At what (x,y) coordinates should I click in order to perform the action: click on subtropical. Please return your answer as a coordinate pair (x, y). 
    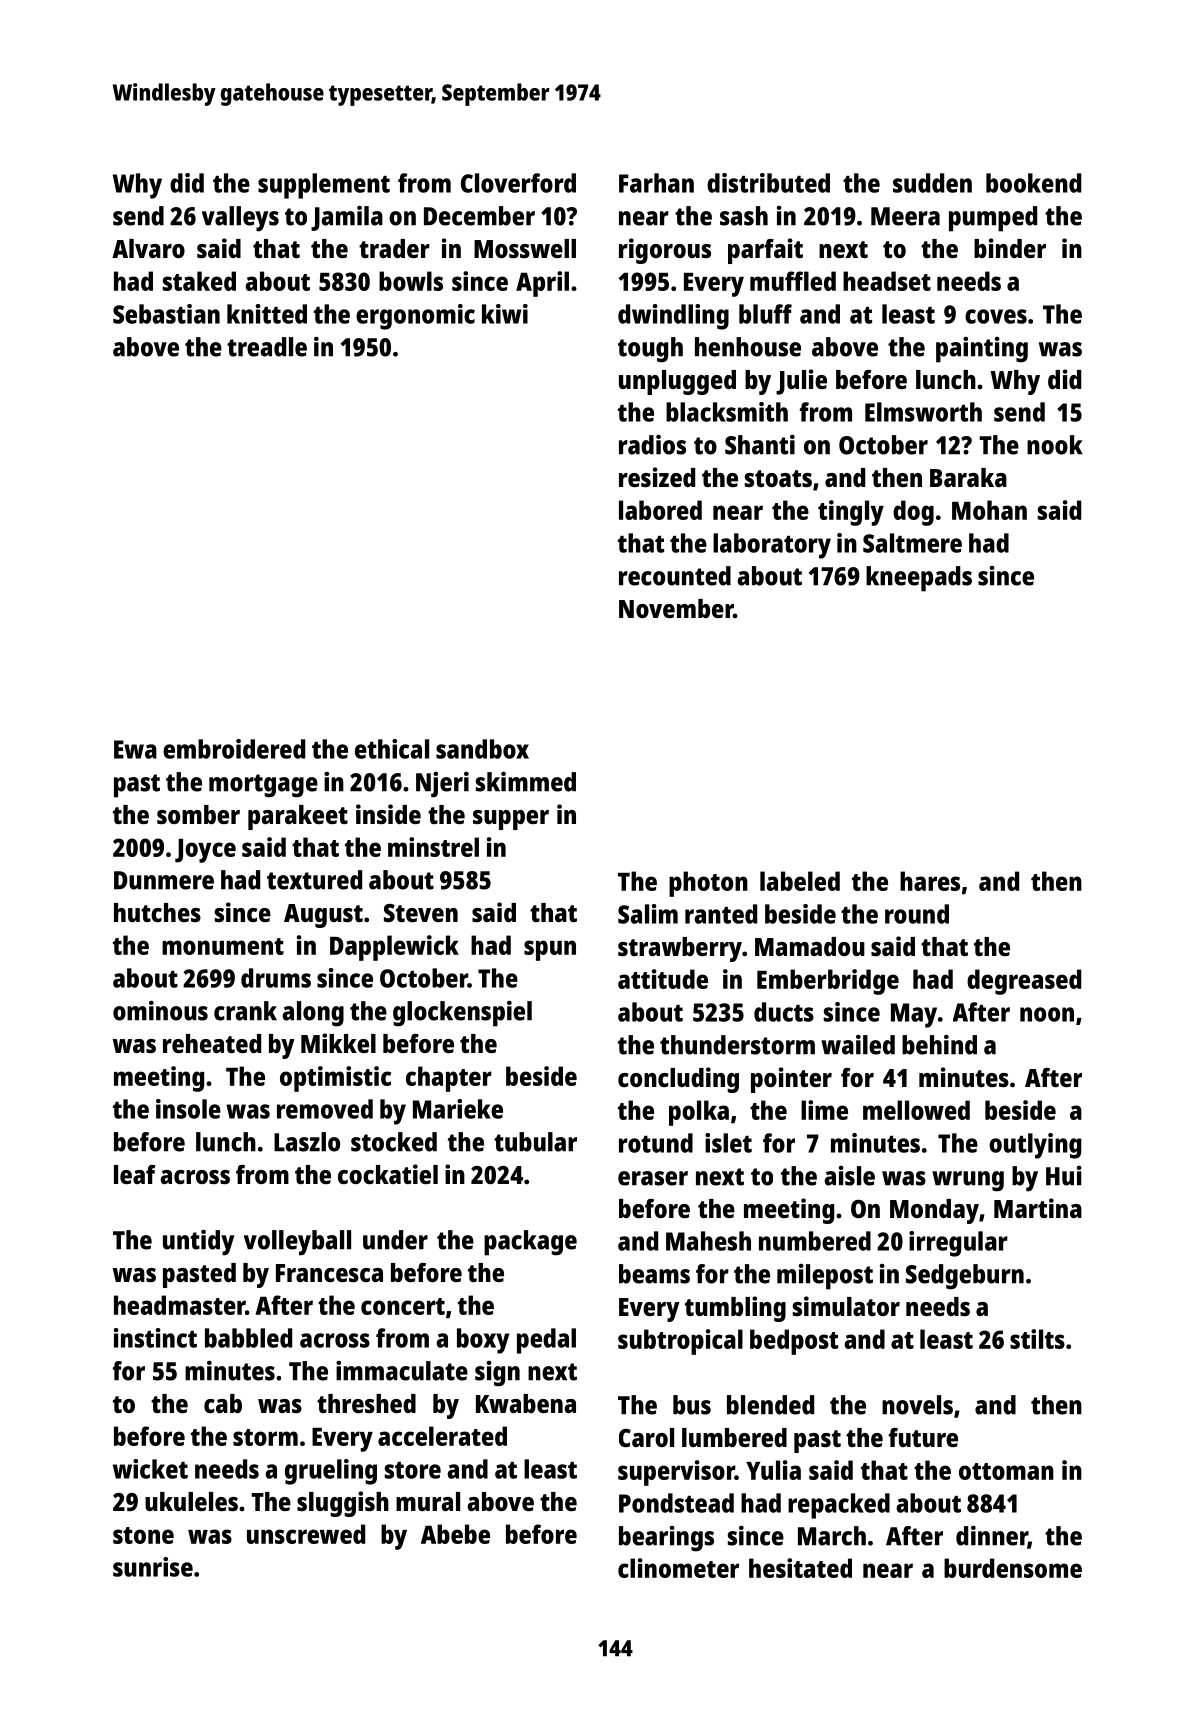
    Looking at the image, I should click on (680, 1342).
